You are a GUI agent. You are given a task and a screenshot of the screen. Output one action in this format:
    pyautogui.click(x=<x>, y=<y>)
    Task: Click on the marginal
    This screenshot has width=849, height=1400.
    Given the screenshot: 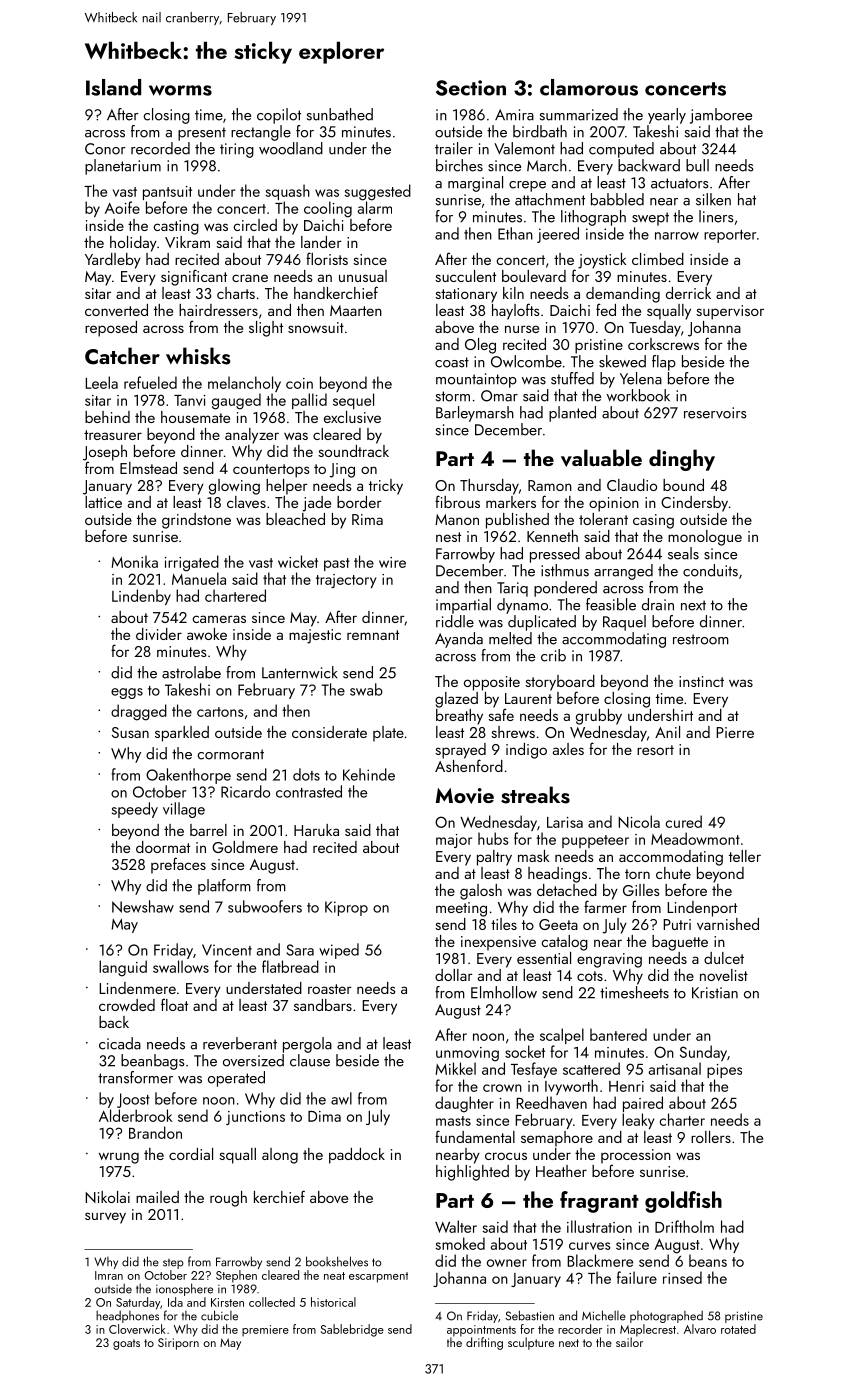 What is the action you would take?
    pyautogui.click(x=475, y=184)
